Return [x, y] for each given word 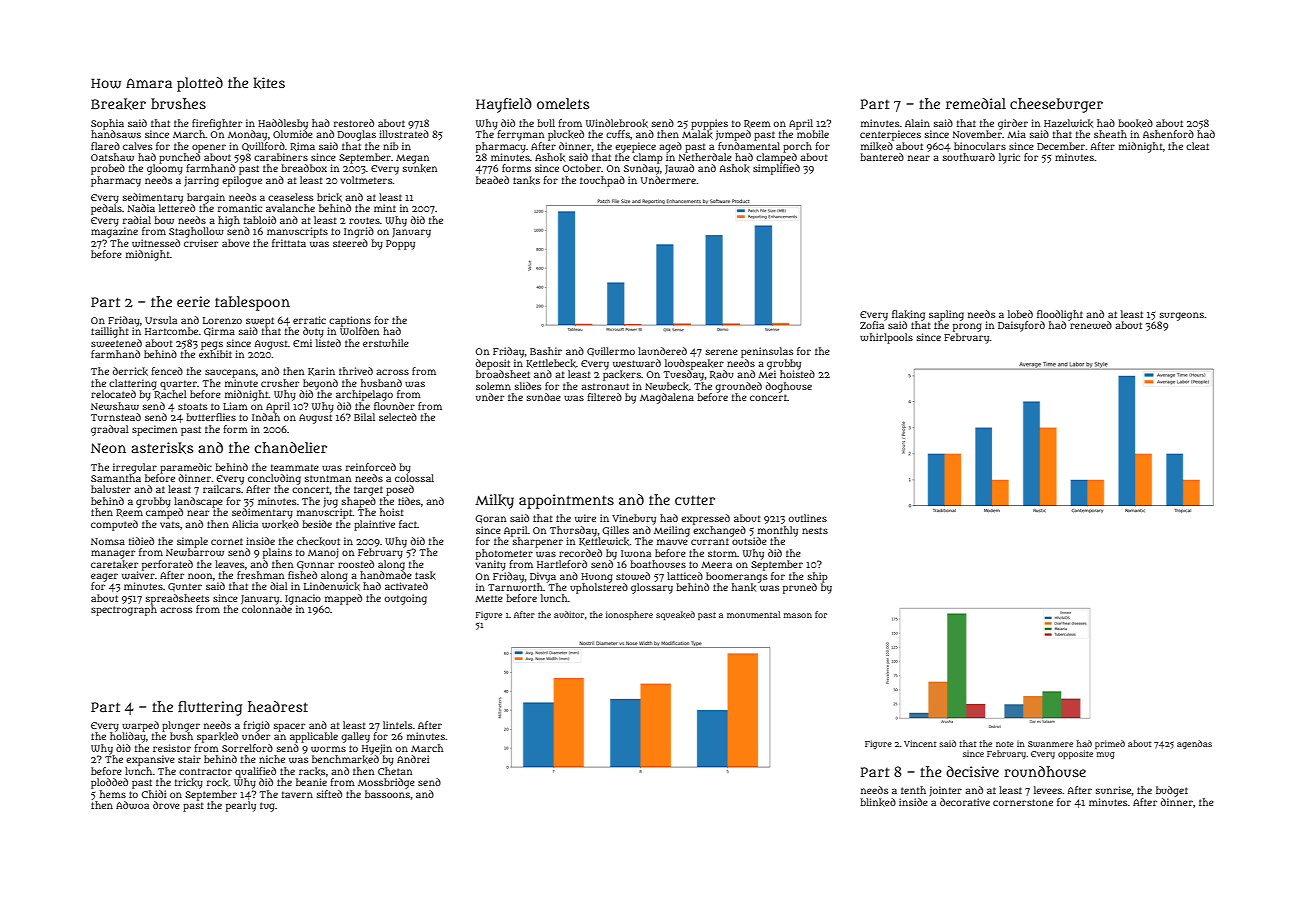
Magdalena [667, 398]
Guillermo [611, 351]
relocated [113, 394]
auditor [569, 614]
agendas [1194, 744]
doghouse [789, 387]
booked [1135, 123]
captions [350, 321]
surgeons [1182, 316]
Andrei [413, 759]
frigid [256, 726]
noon [200, 576]
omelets [563, 103]
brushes [178, 103]
